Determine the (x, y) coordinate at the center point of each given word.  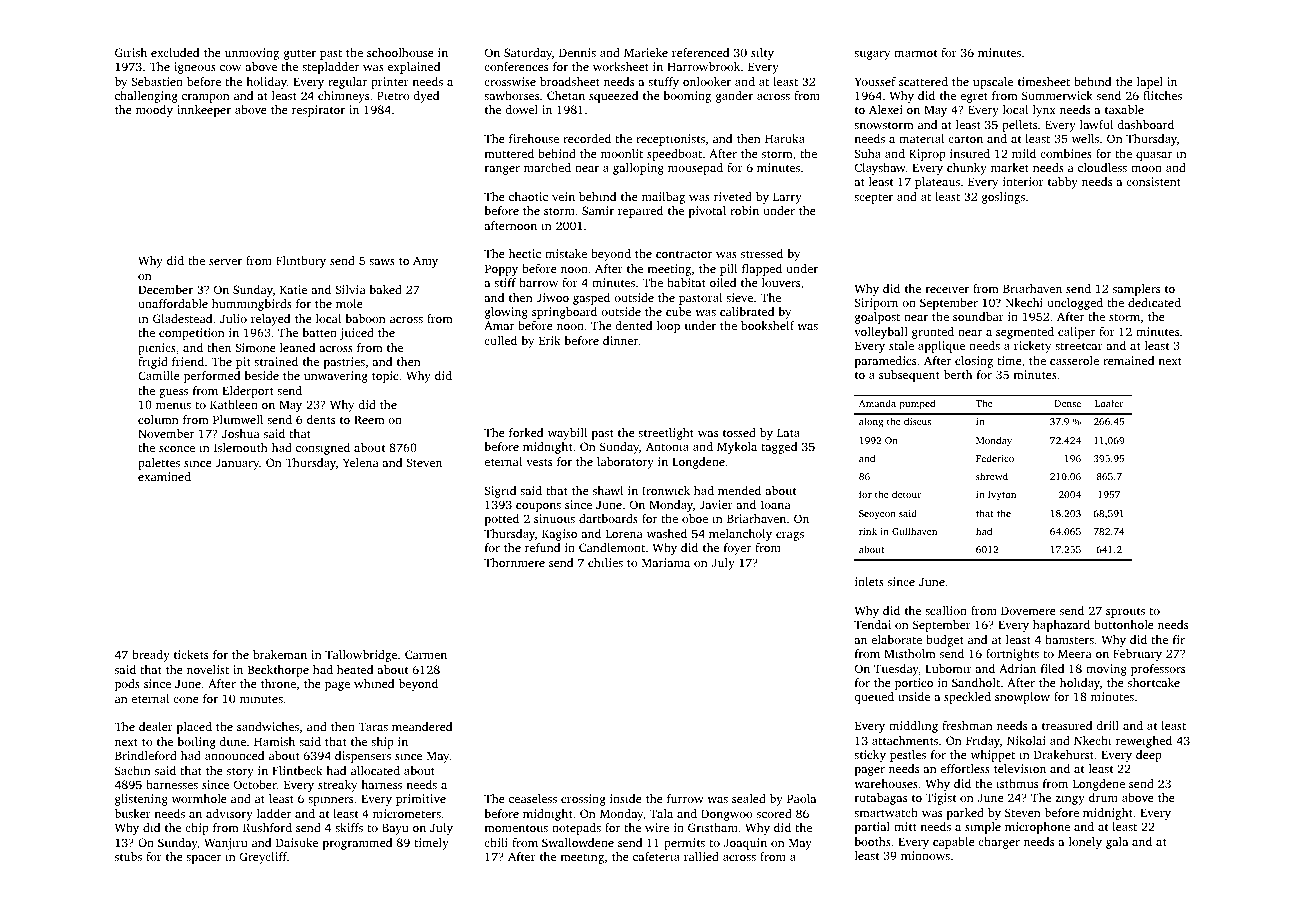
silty (762, 54)
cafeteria (656, 856)
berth (958, 374)
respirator (318, 111)
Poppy (501, 270)
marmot (915, 53)
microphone (1037, 828)
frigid (153, 363)
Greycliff (264, 858)
